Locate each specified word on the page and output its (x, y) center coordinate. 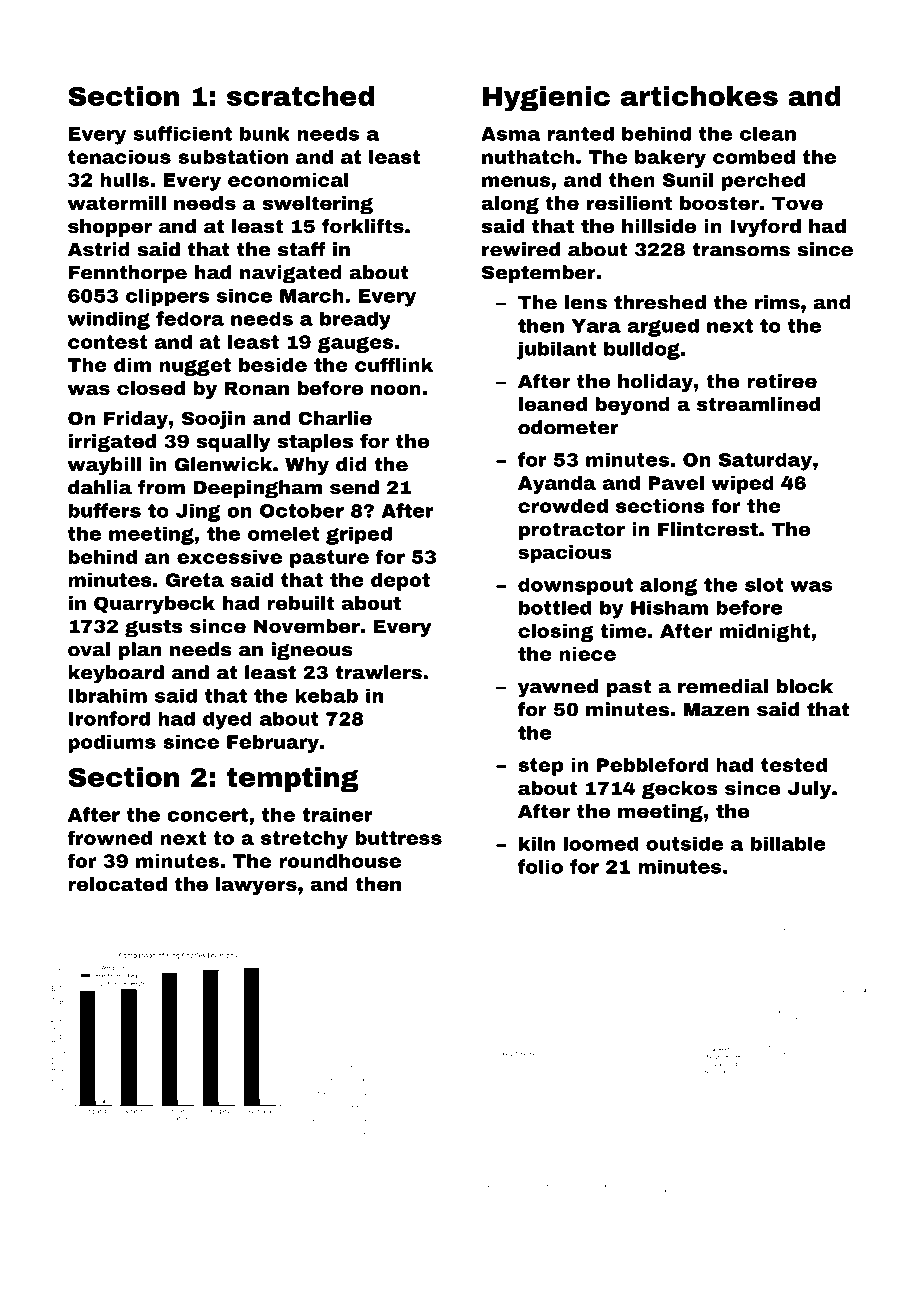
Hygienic (546, 99)
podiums (112, 744)
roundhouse (340, 861)
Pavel (676, 483)
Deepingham (258, 489)
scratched (300, 96)
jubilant (556, 350)
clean (768, 133)
